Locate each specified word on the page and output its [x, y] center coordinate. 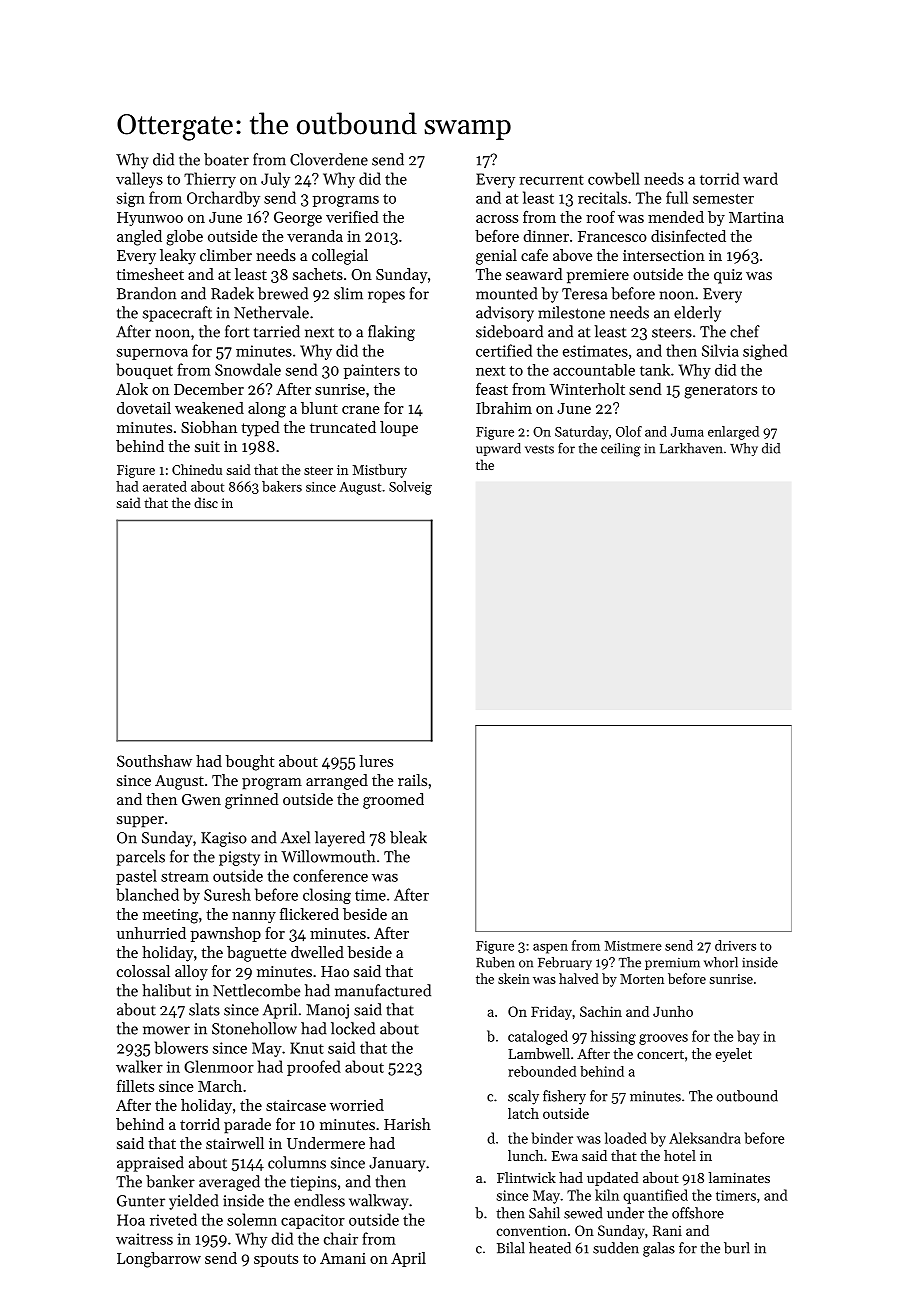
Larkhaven [691, 448]
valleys [139, 180]
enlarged [733, 433]
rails [412, 780]
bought [250, 763]
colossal [143, 971]
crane [360, 410]
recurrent [551, 180]
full [677, 197]
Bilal [511, 1248]
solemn [252, 1219]
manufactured [383, 990]
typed [260, 429]
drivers [735, 945]
